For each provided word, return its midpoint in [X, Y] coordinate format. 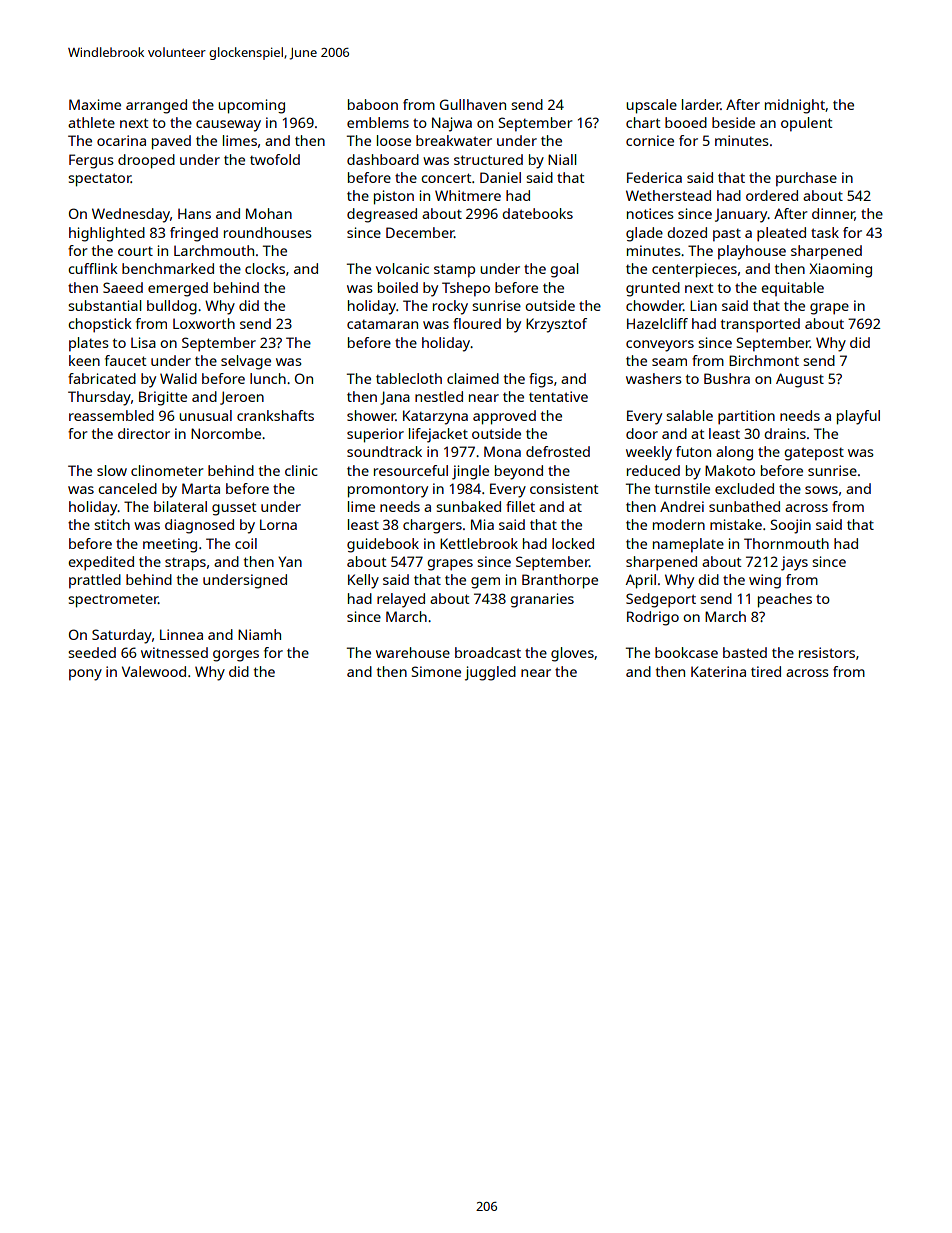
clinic [301, 470]
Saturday [122, 636]
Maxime [95, 104]
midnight [795, 106]
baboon [373, 104]
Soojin [791, 526]
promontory [388, 491]
